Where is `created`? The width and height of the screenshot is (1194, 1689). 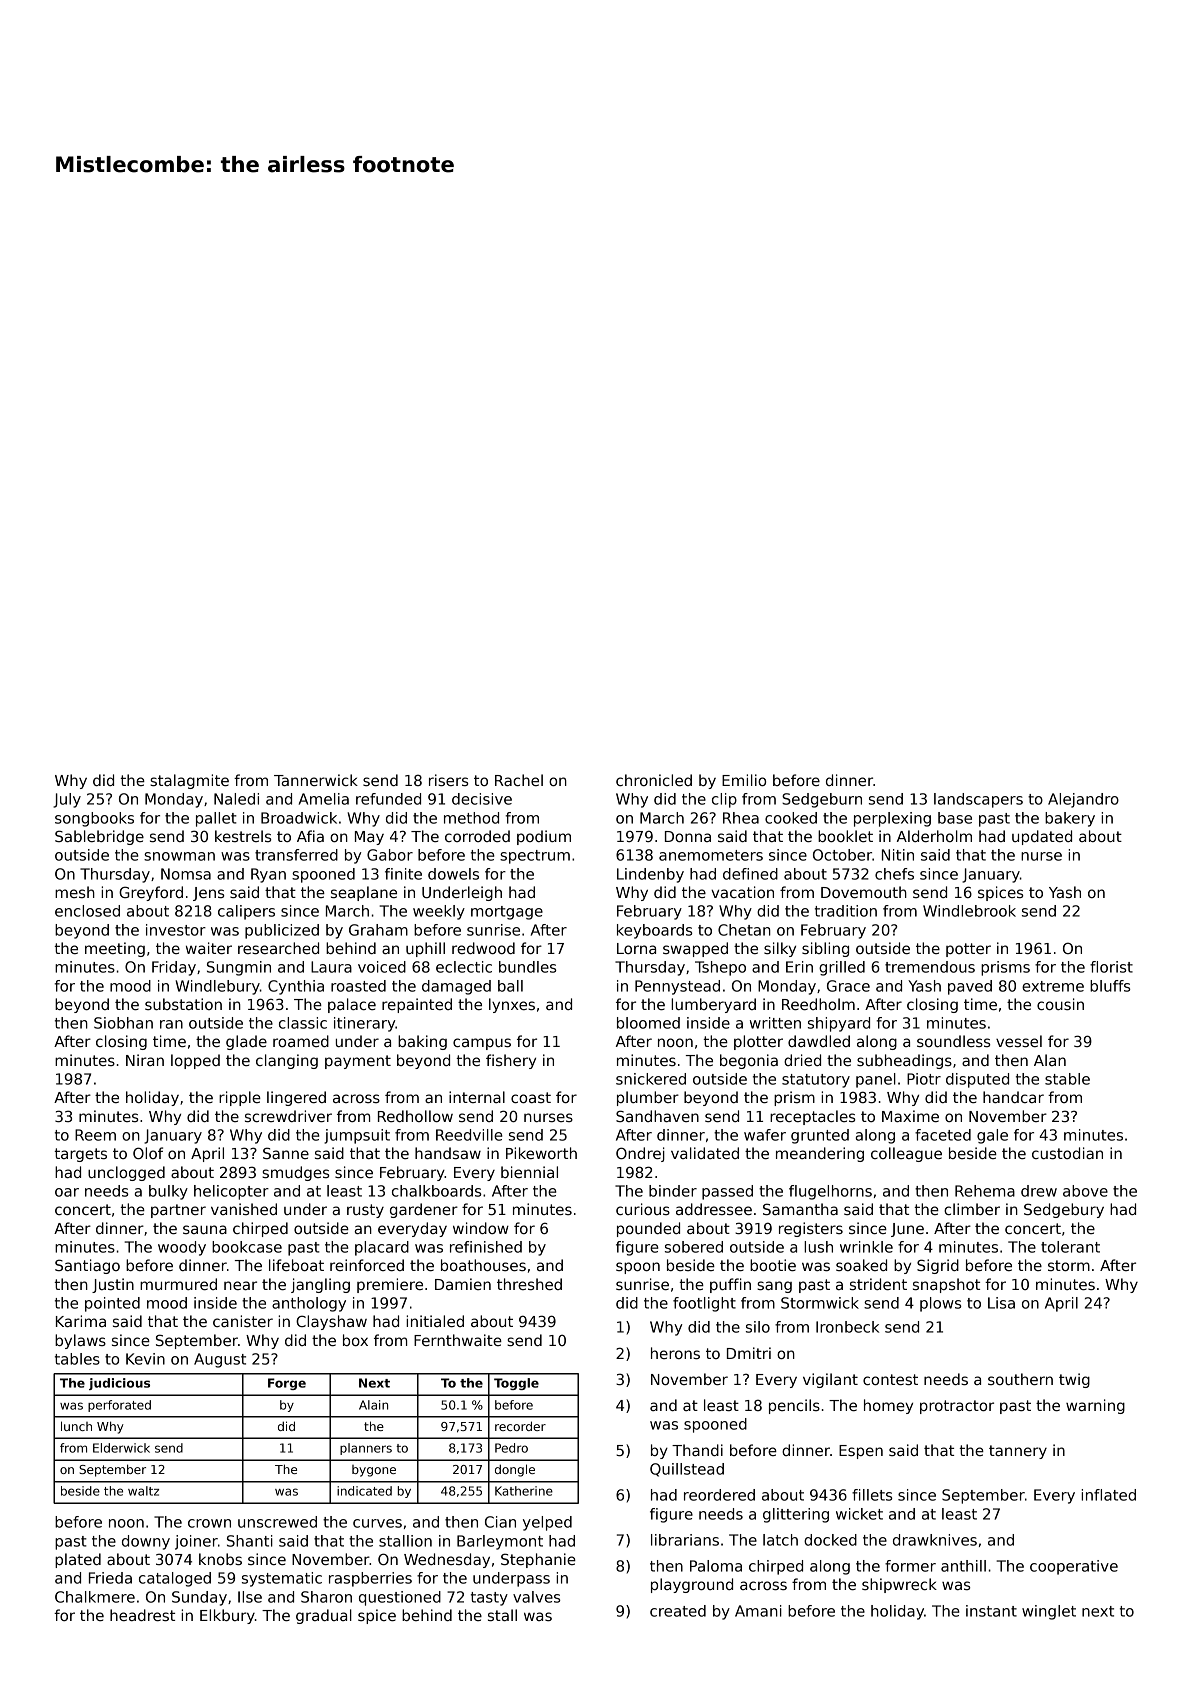
created is located at coordinates (678, 1611).
